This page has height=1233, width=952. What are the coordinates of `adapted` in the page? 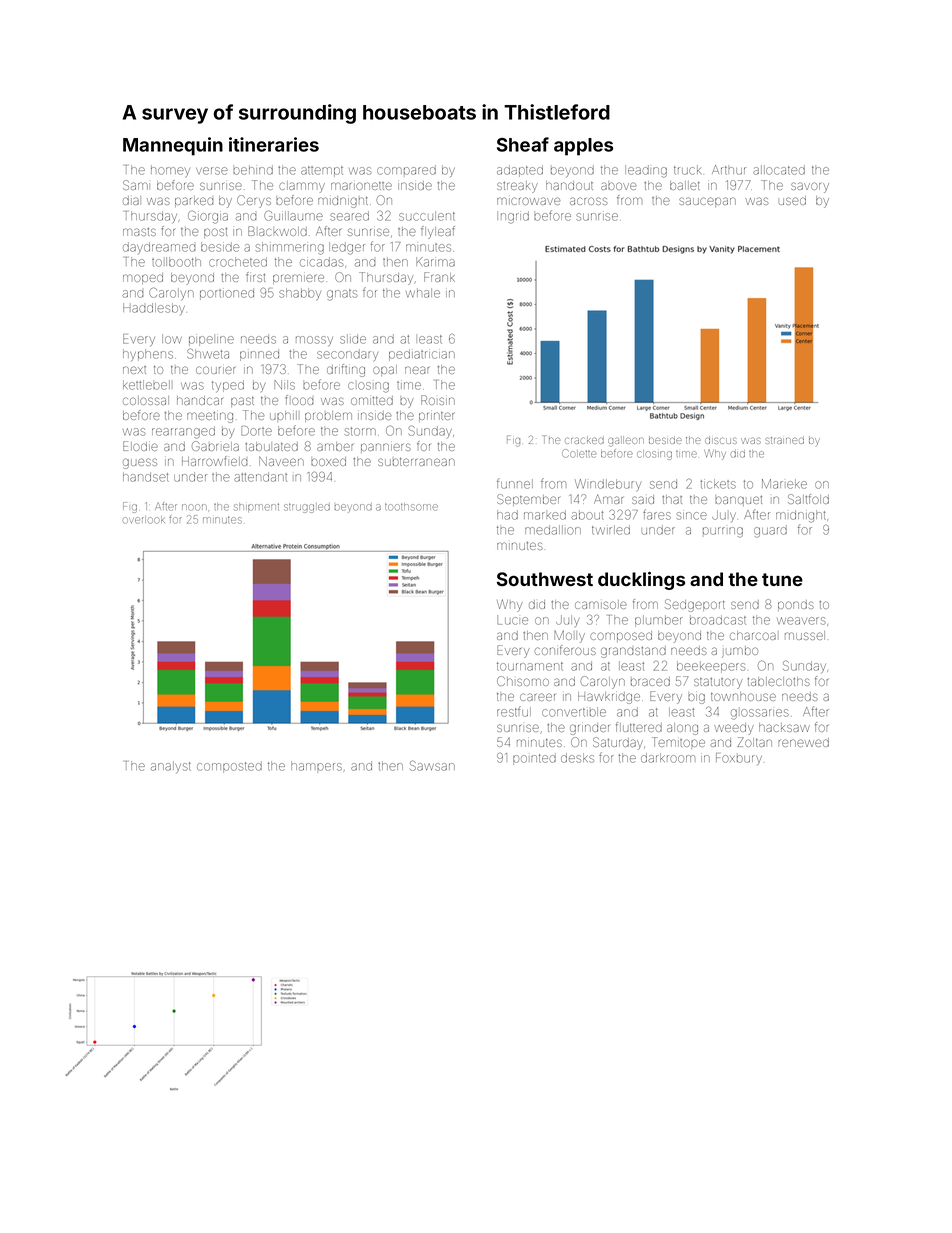 It's located at (520, 171).
